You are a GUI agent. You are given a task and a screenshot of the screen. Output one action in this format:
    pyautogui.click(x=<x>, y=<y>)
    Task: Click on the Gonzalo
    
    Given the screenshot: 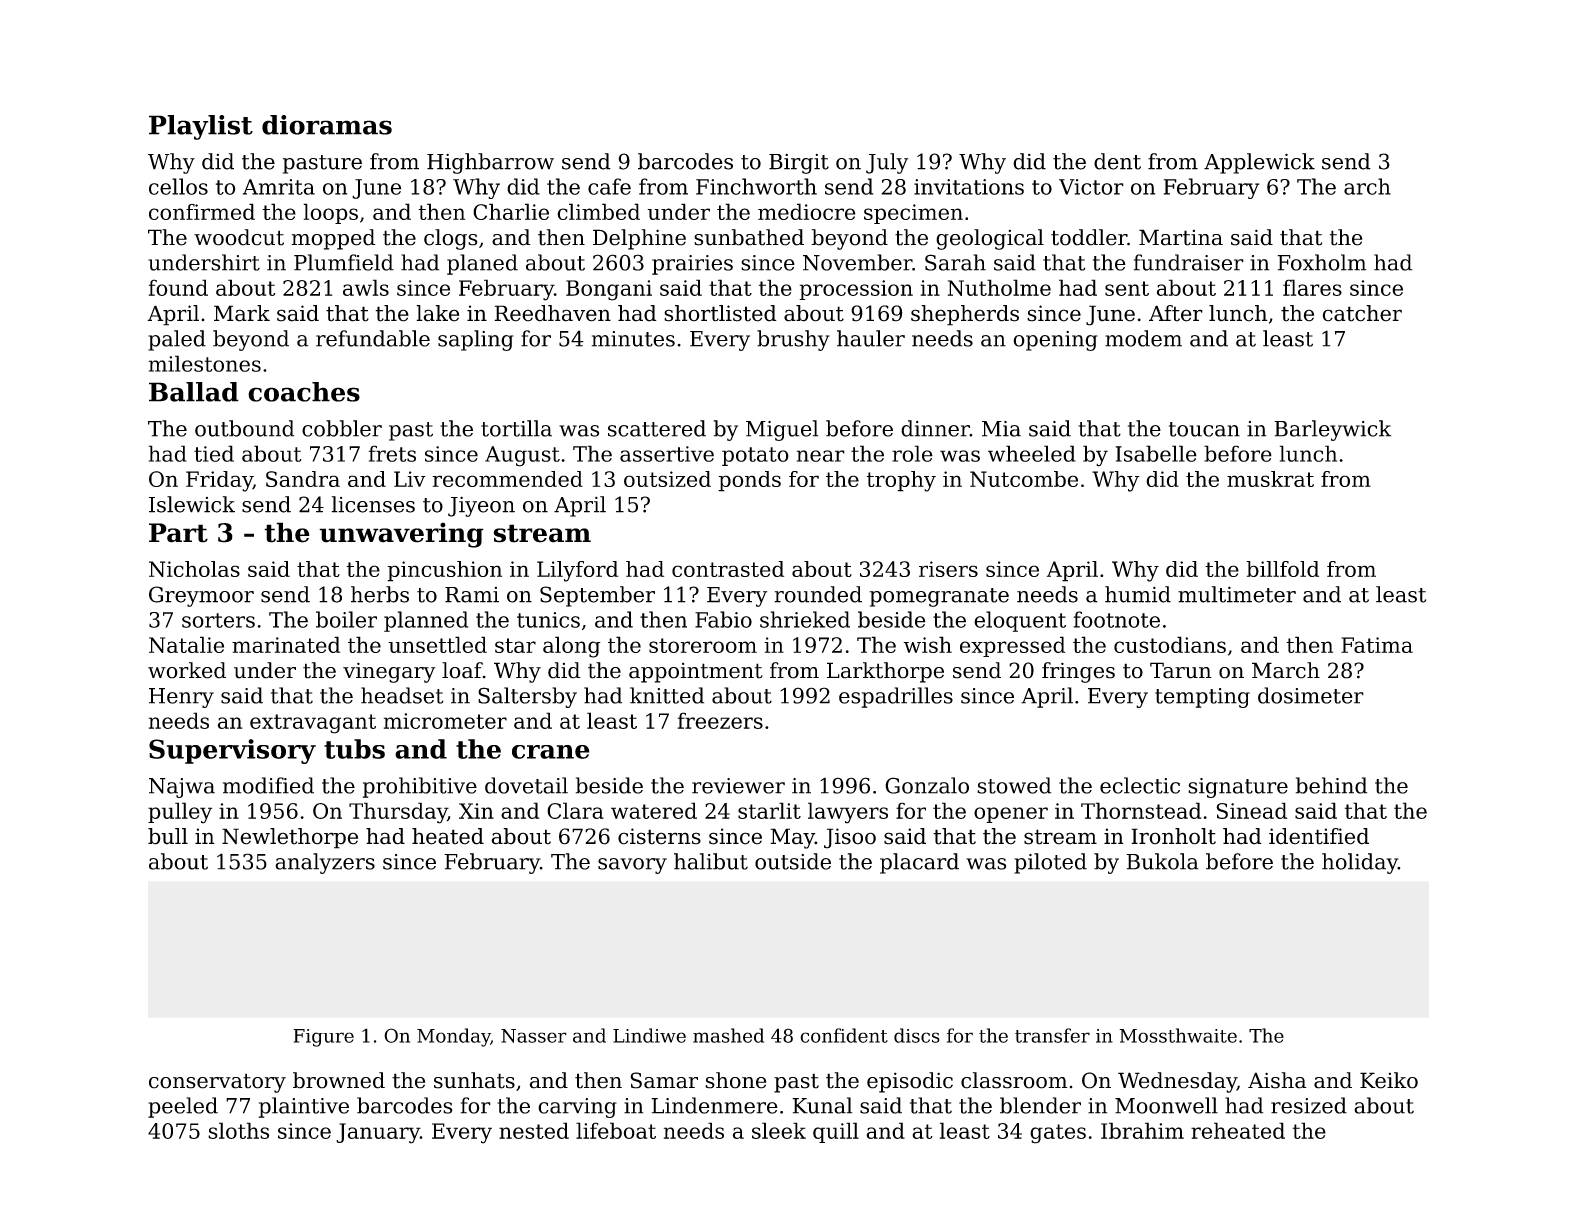 What is the action you would take?
    pyautogui.click(x=927, y=785)
